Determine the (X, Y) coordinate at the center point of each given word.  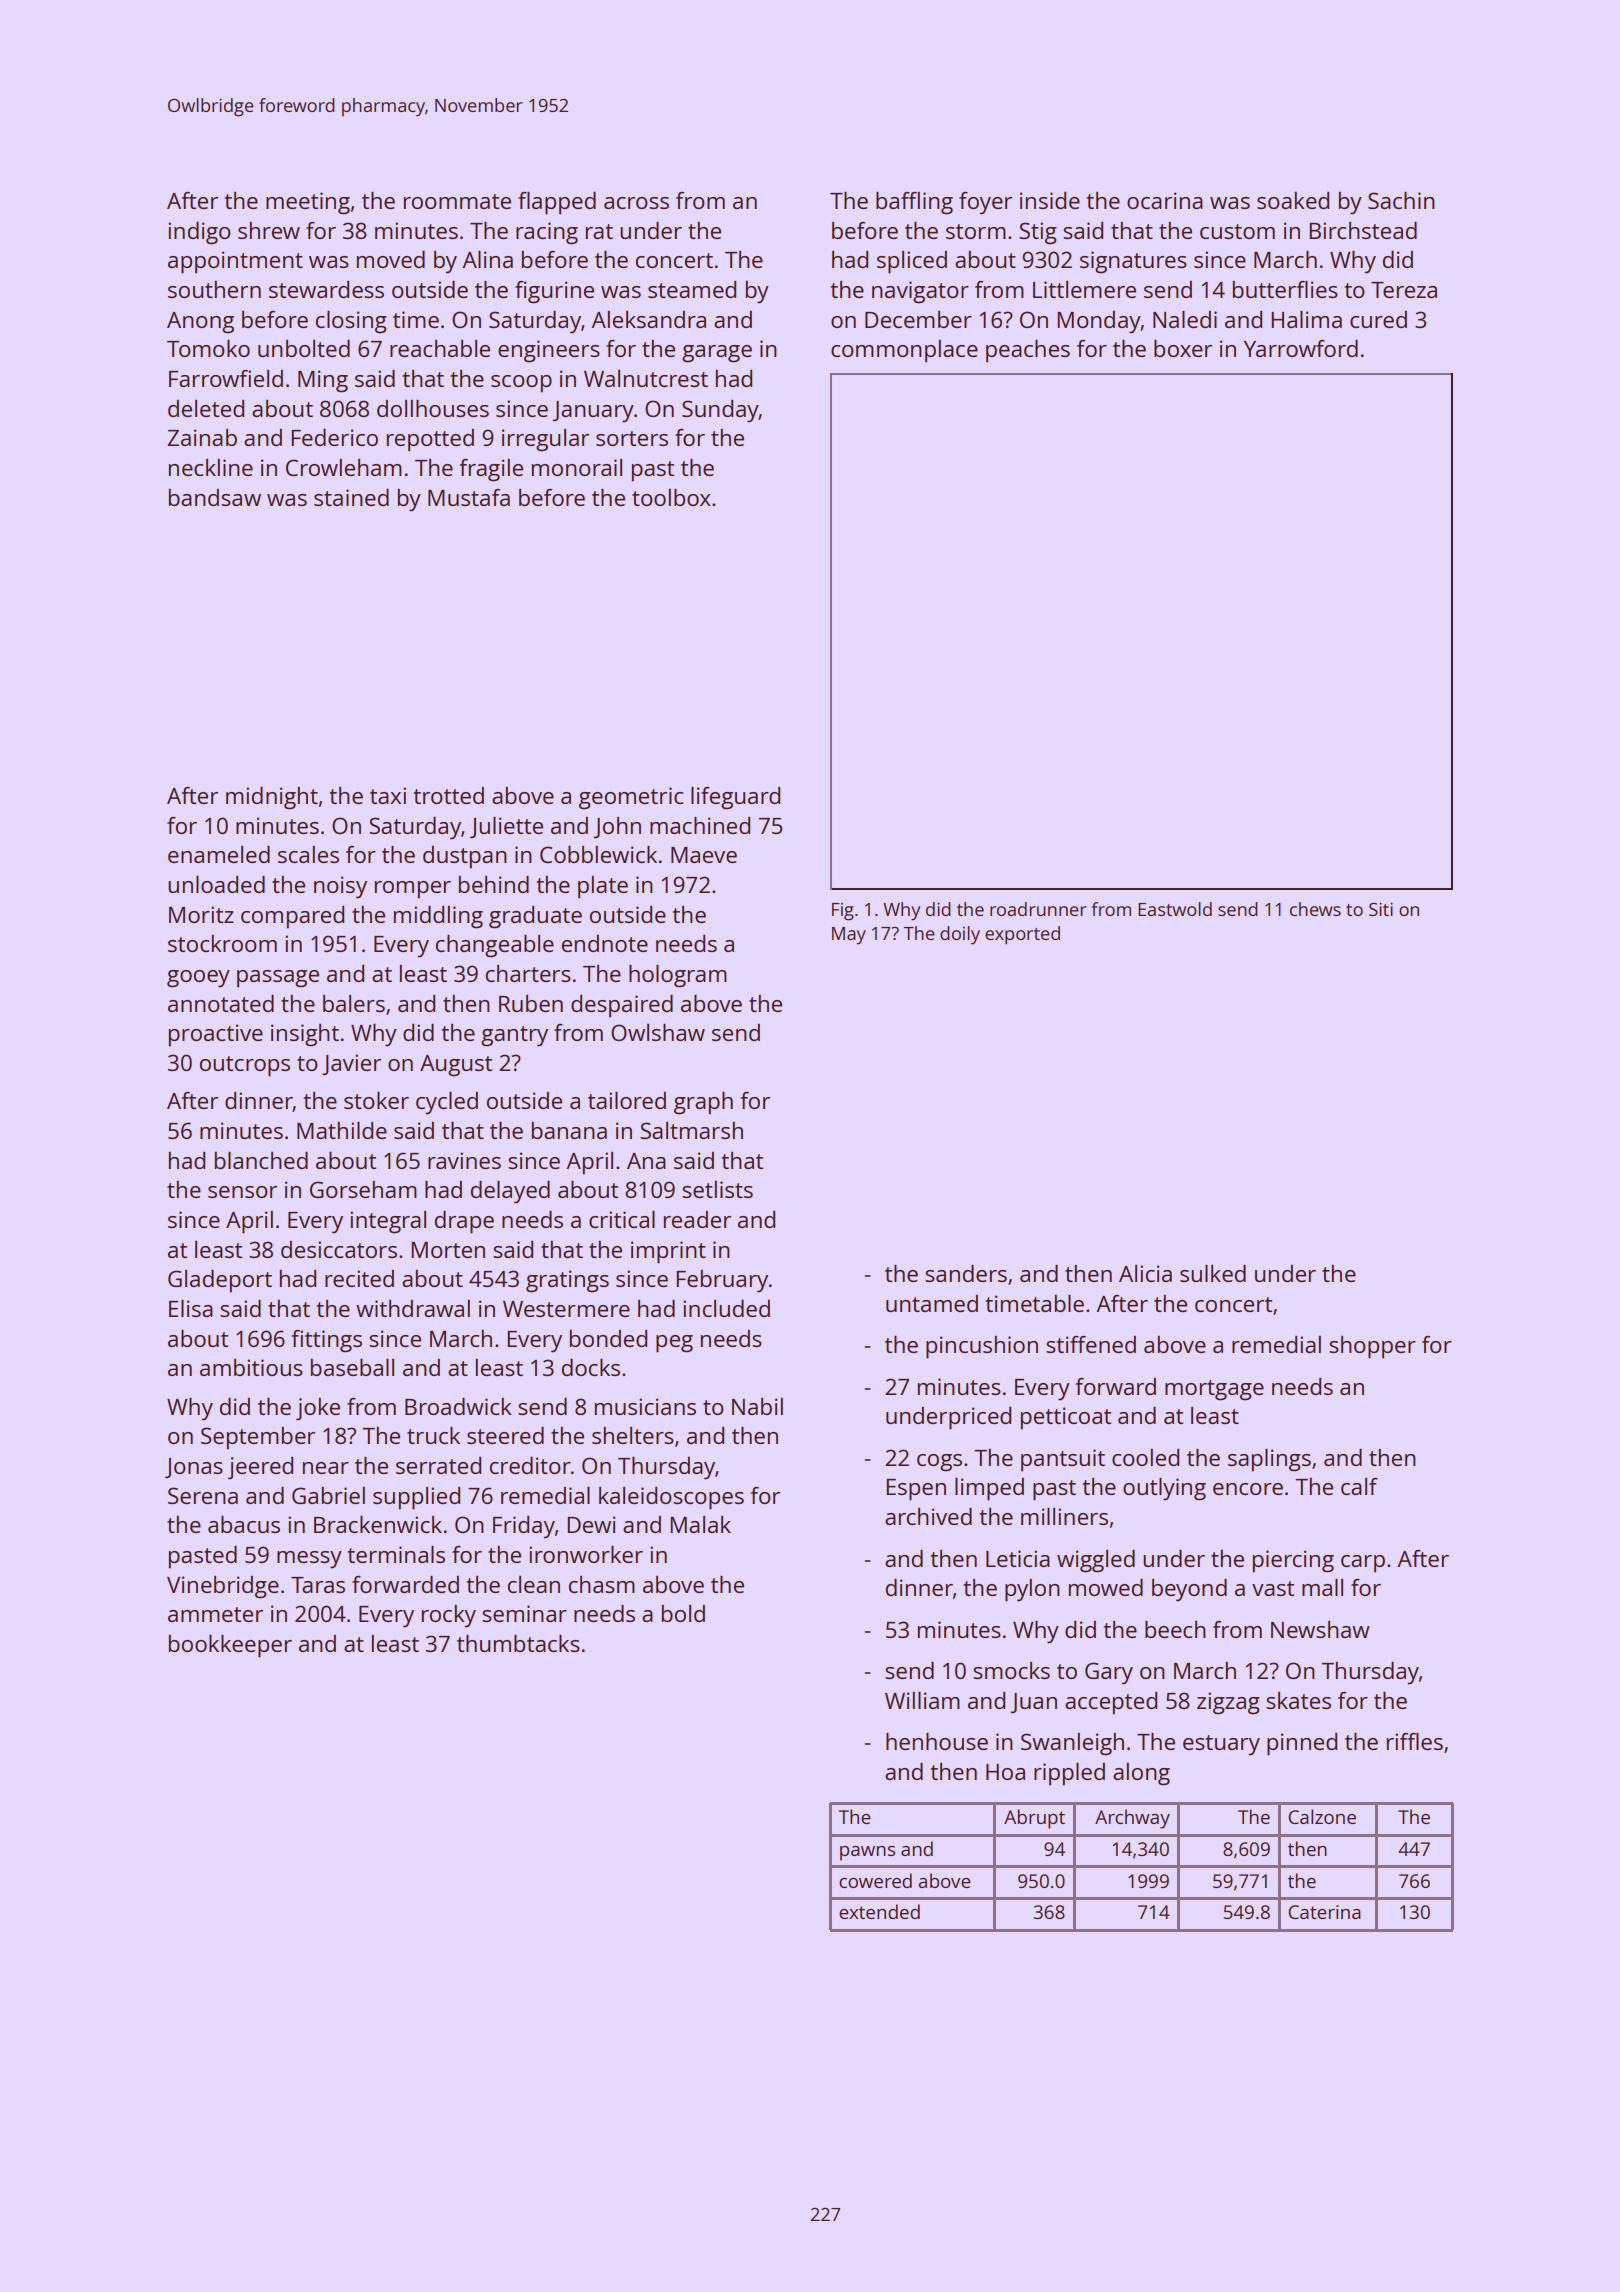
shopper (1372, 1347)
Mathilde (342, 1130)
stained (351, 497)
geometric (631, 798)
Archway (1132, 1819)
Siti (1381, 909)
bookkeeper (230, 1646)
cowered (875, 1880)
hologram (678, 976)
